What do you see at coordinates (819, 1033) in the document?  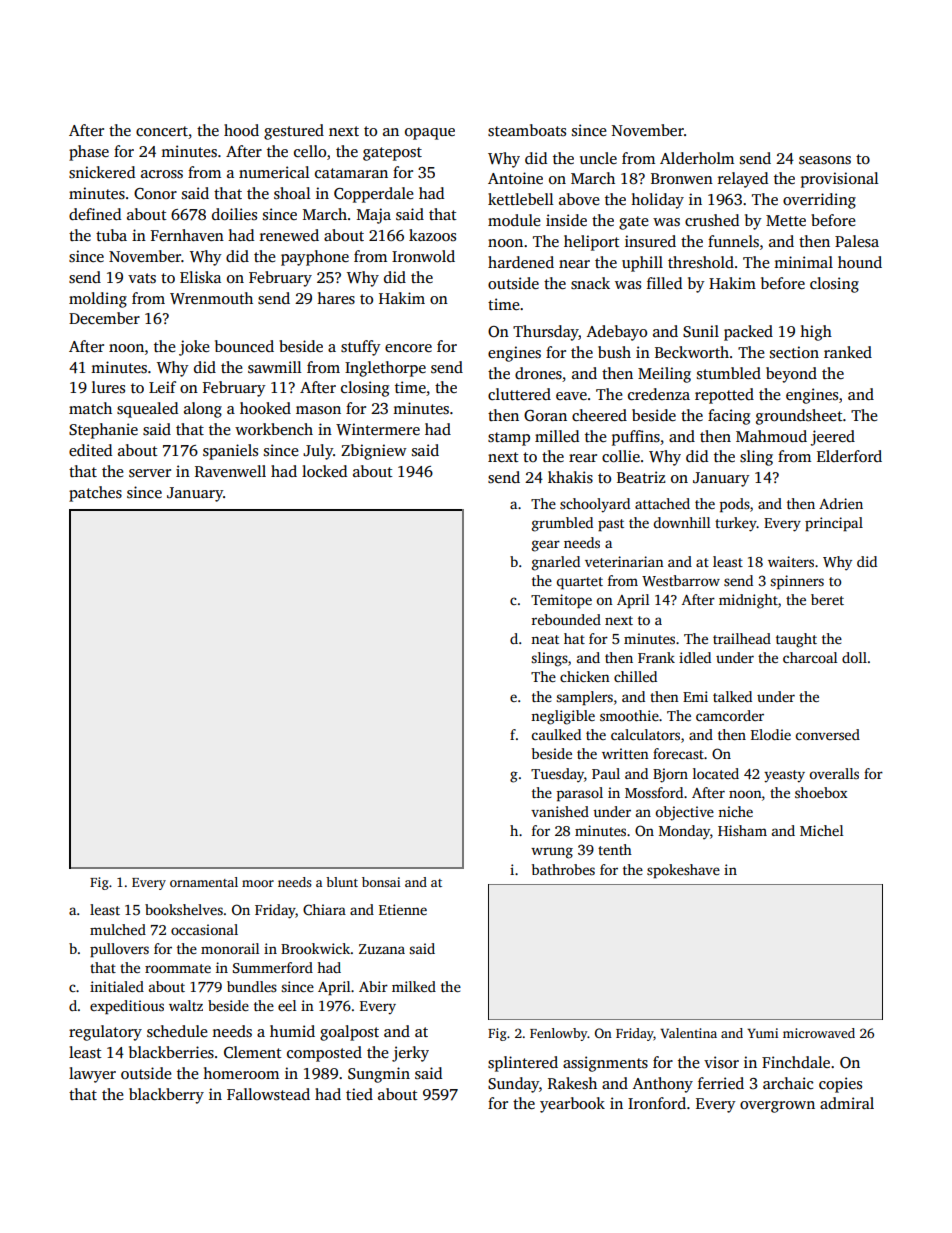 I see `microwaved` at bounding box center [819, 1033].
